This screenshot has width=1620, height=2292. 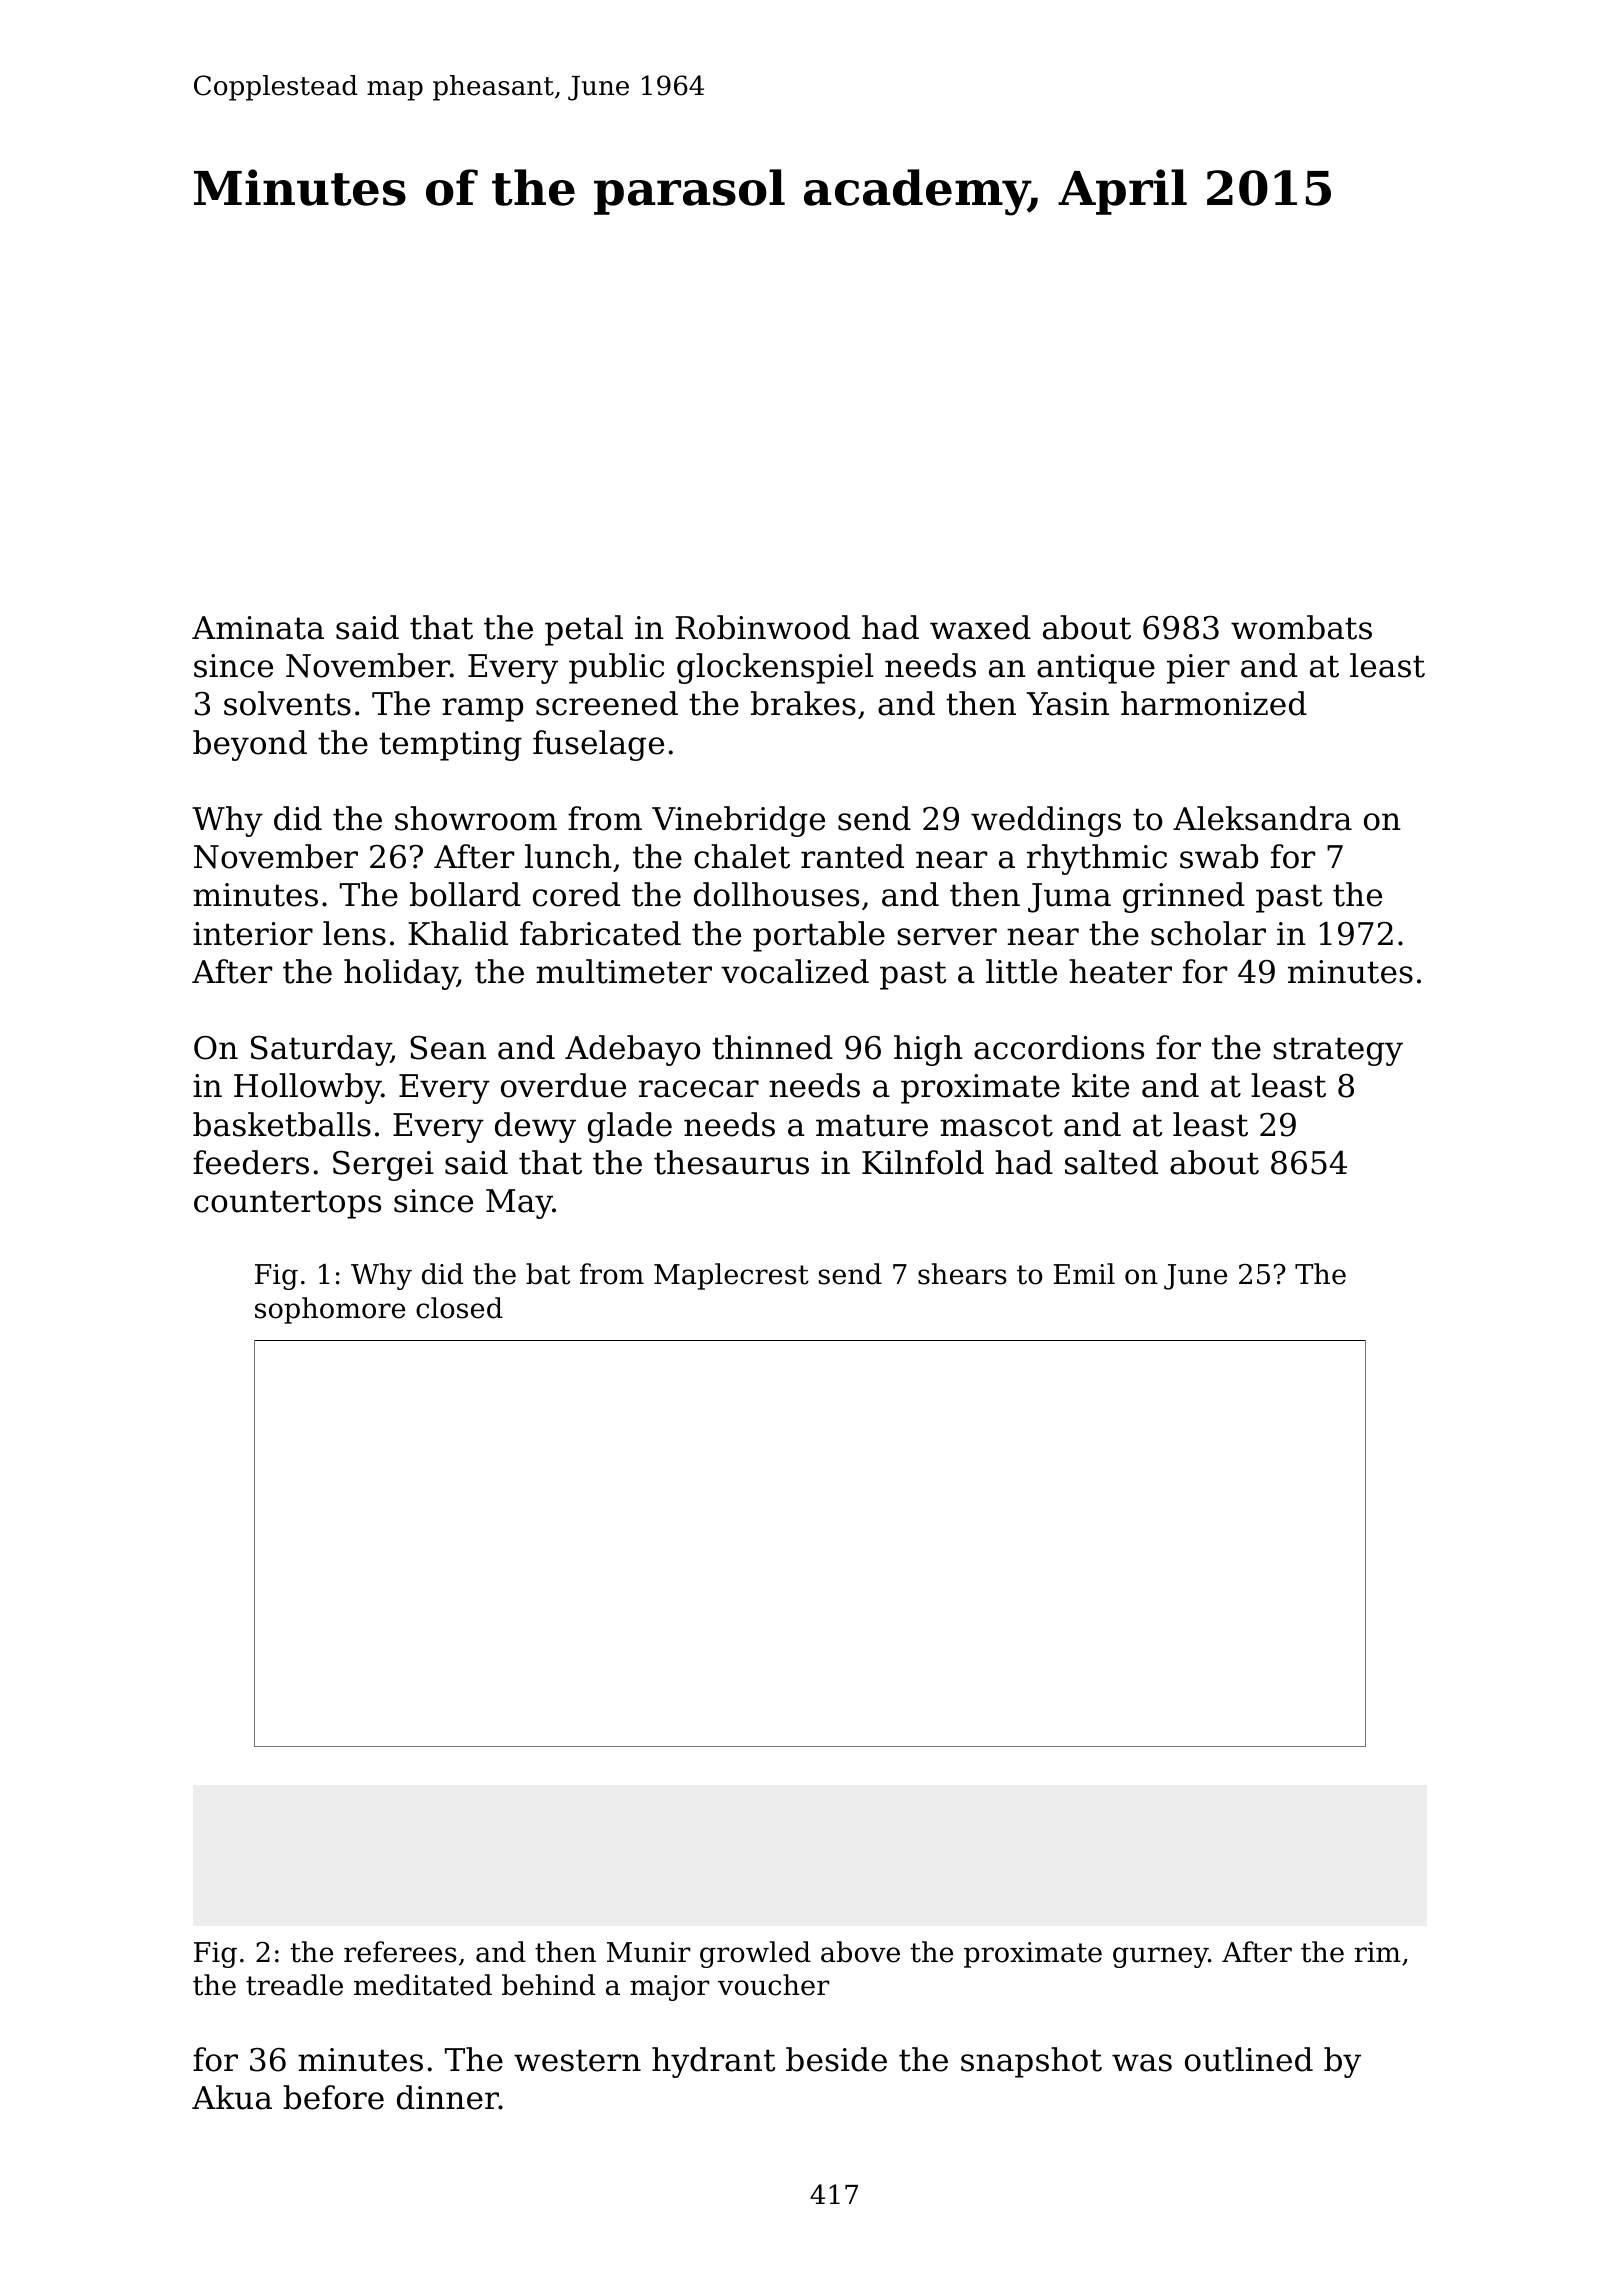 I want to click on above, so click(x=860, y=1952).
